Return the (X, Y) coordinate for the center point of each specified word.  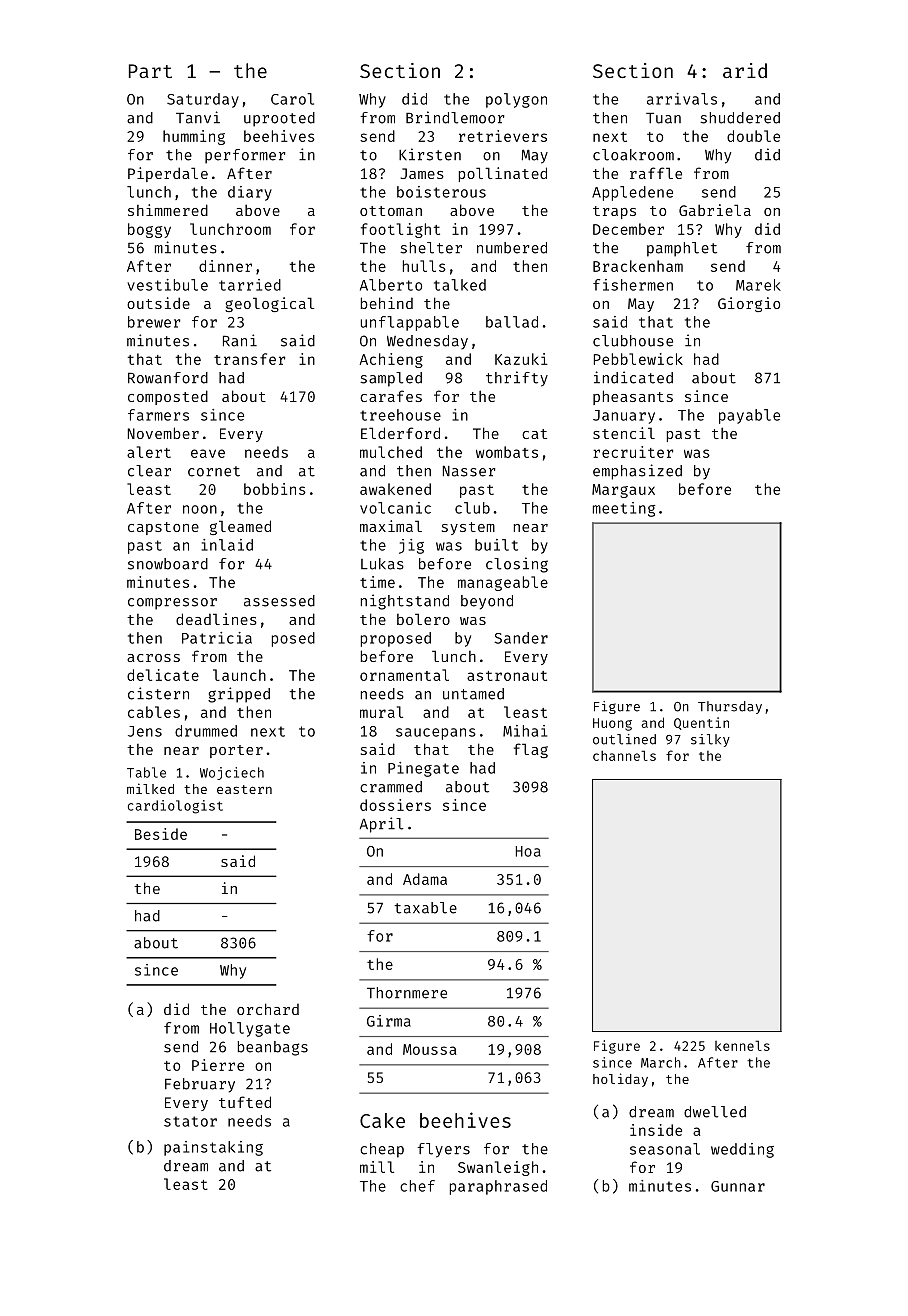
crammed (391, 787)
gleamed (240, 527)
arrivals (682, 99)
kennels (742, 1045)
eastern (244, 789)
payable (749, 416)
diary (250, 193)
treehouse (400, 415)
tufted (245, 1102)
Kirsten (430, 154)
